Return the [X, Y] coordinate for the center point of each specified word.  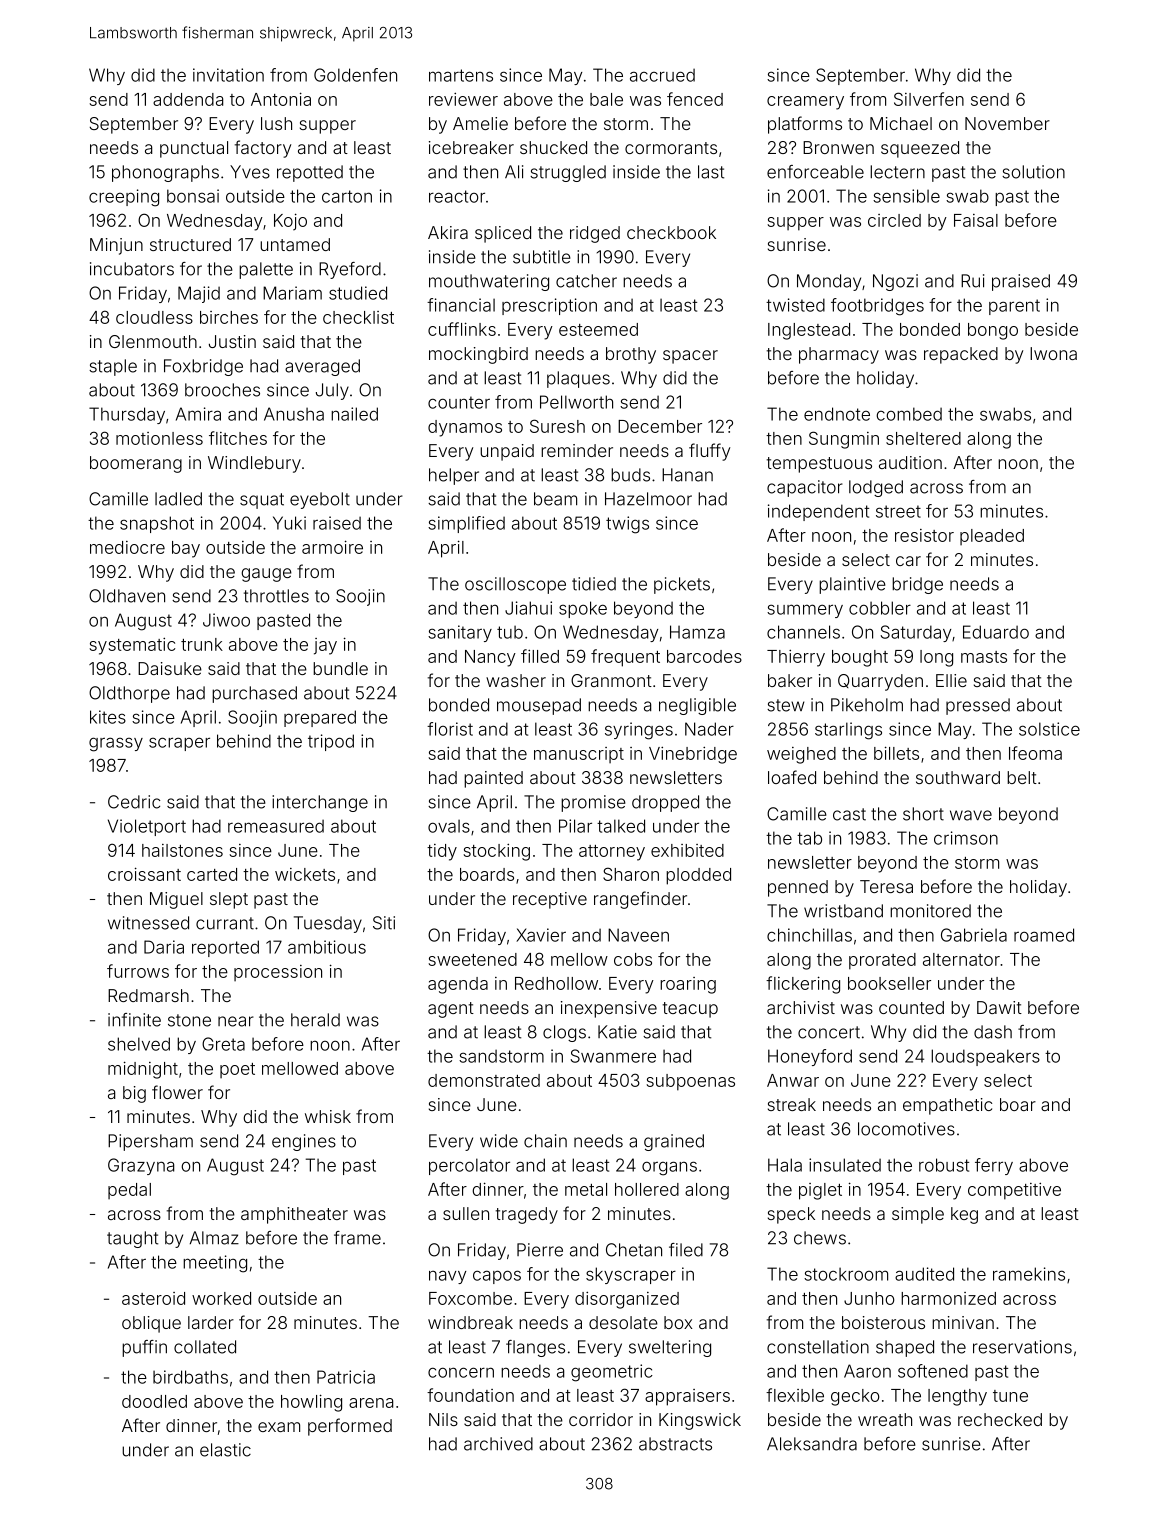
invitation [228, 75]
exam [279, 1427]
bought [860, 658]
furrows [138, 971]
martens [461, 75]
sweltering [670, 1348]
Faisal [976, 220]
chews [820, 1238]
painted [493, 779]
